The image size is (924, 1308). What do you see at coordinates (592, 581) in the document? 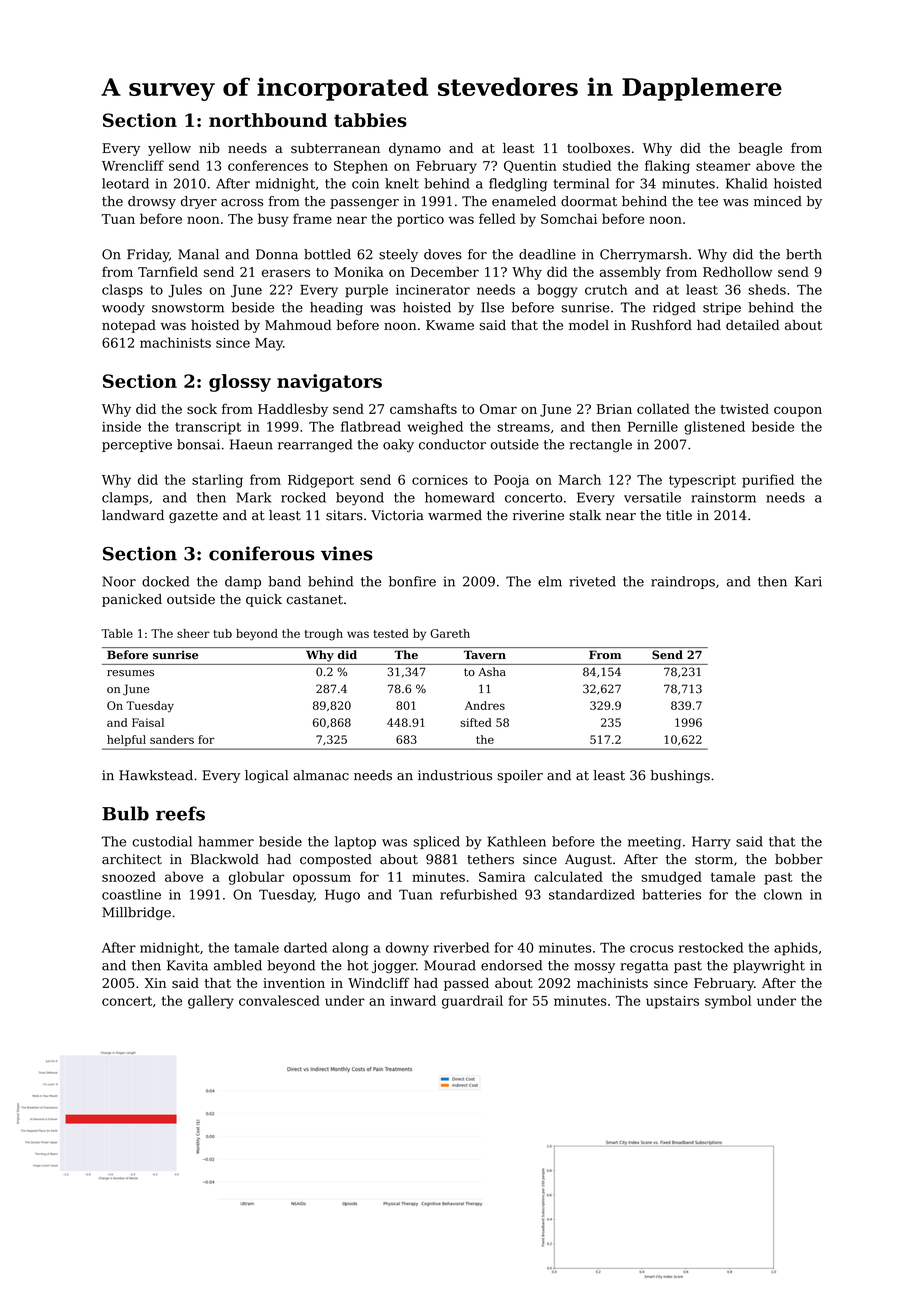
I see `riveted` at bounding box center [592, 581].
